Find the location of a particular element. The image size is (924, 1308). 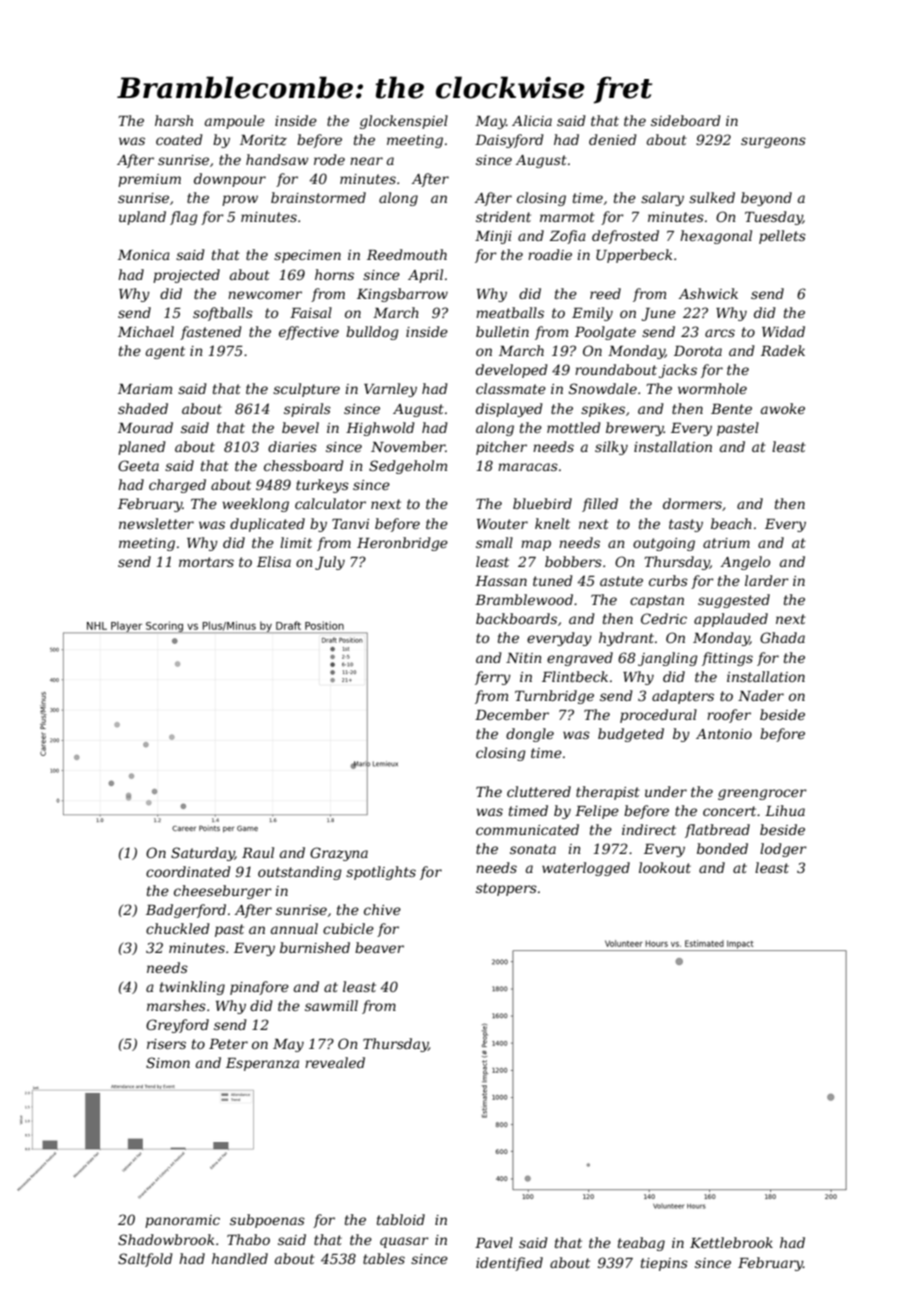

Varnley is located at coordinates (390, 390).
